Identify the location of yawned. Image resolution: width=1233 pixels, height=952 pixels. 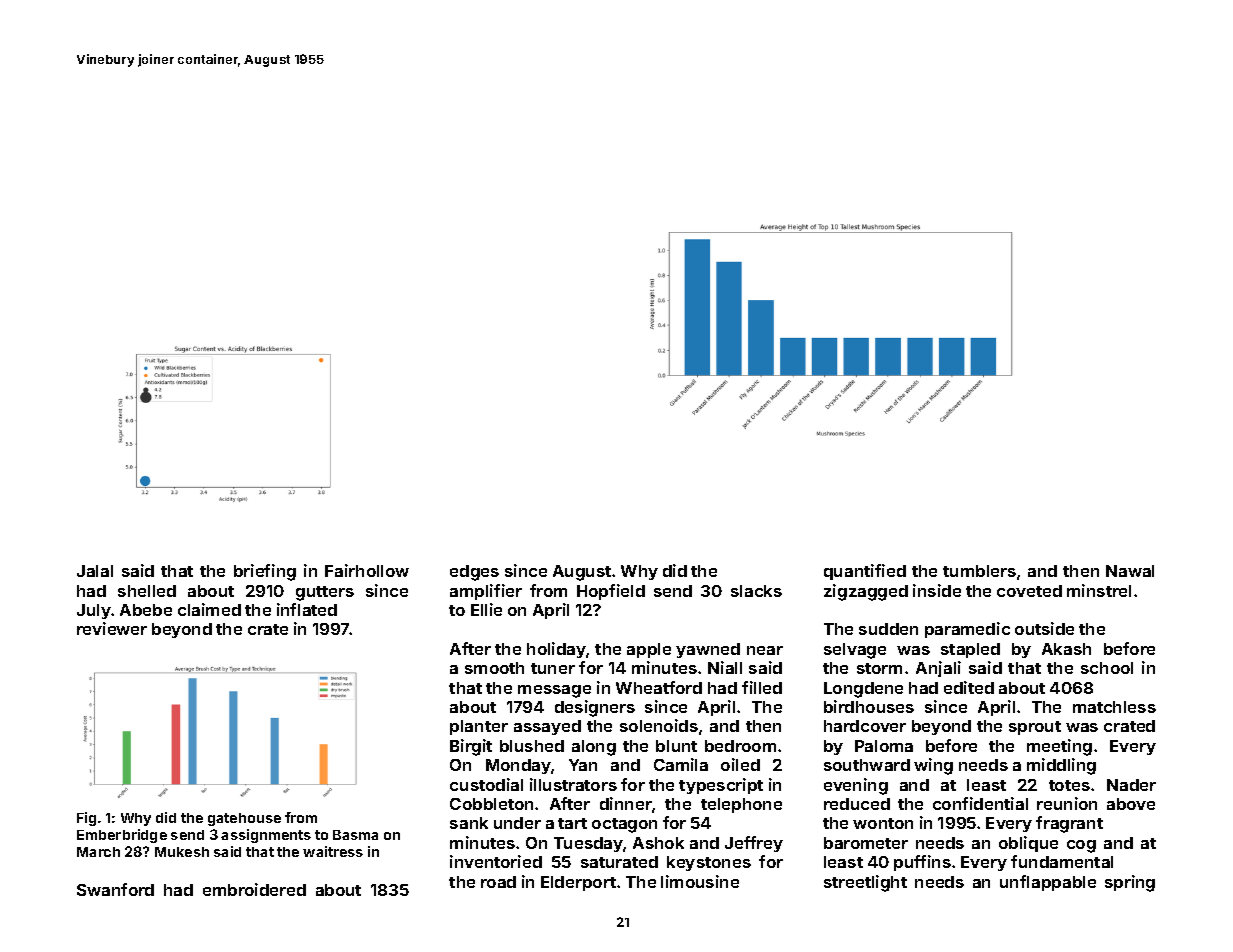
(708, 650).
